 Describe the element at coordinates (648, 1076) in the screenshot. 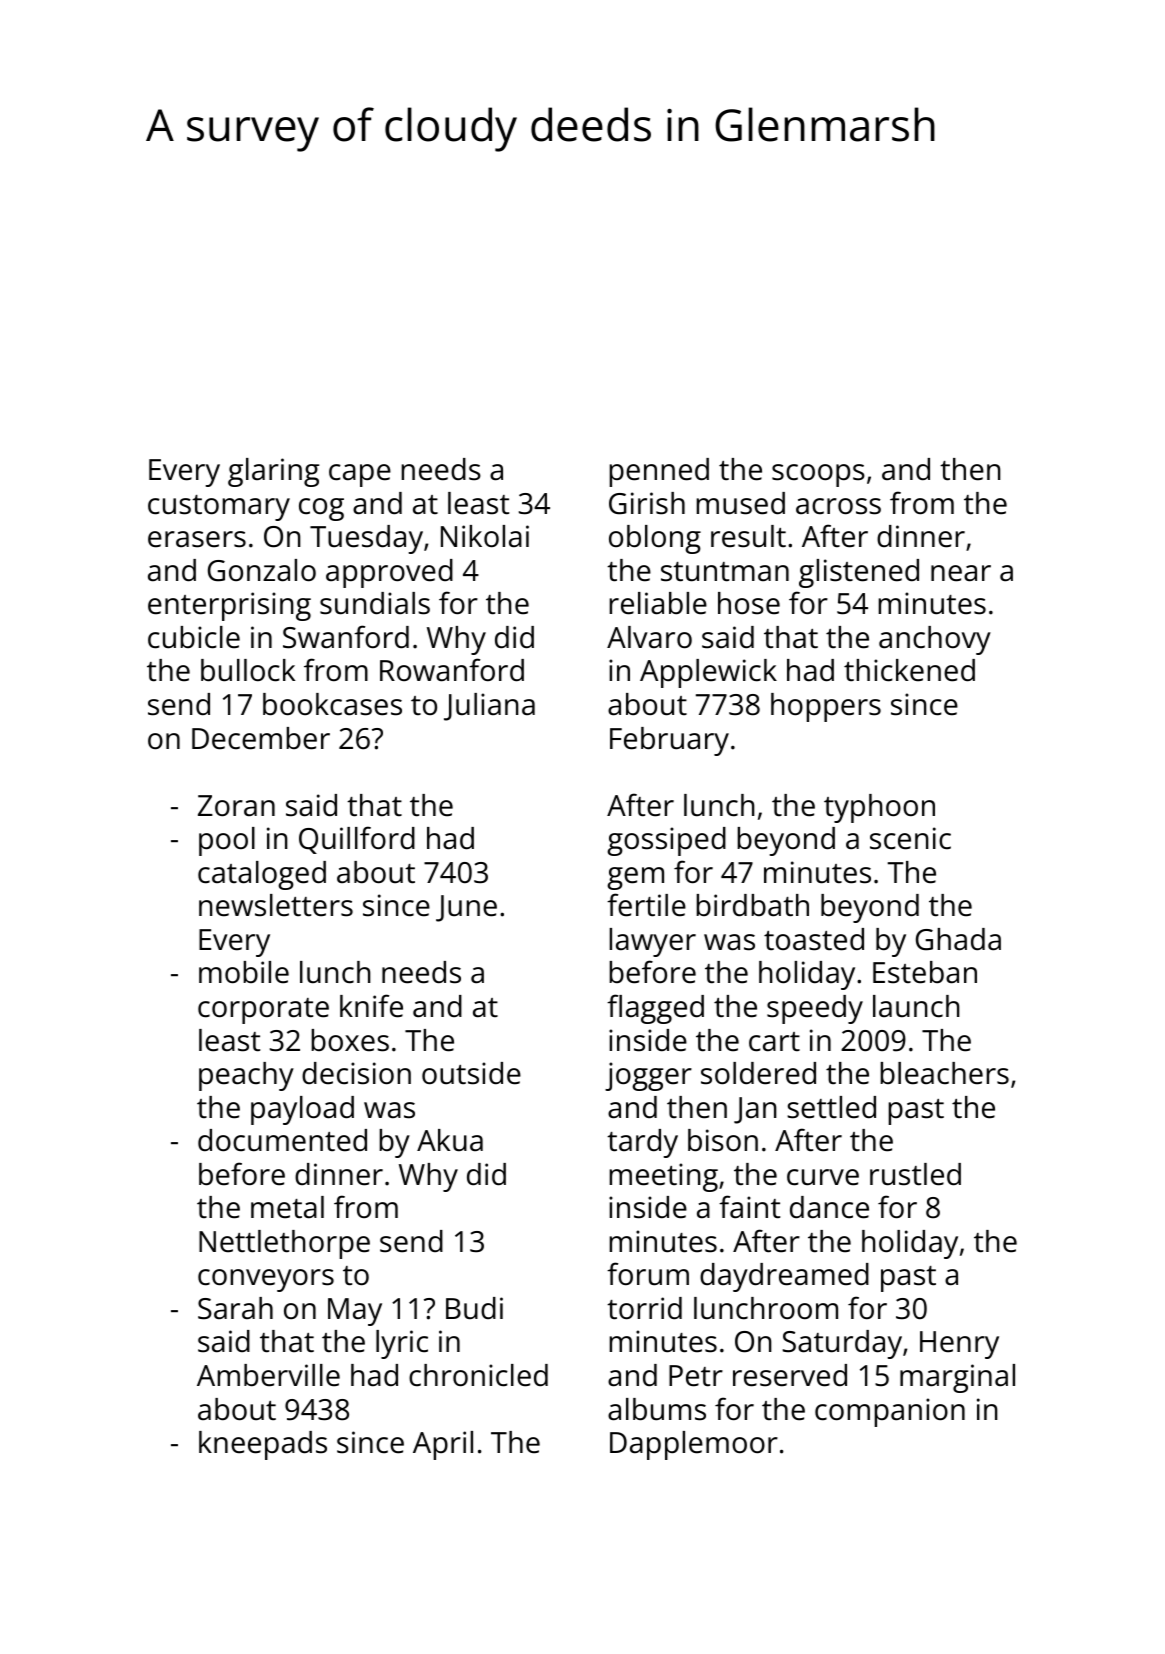

I see `jogger` at that location.
